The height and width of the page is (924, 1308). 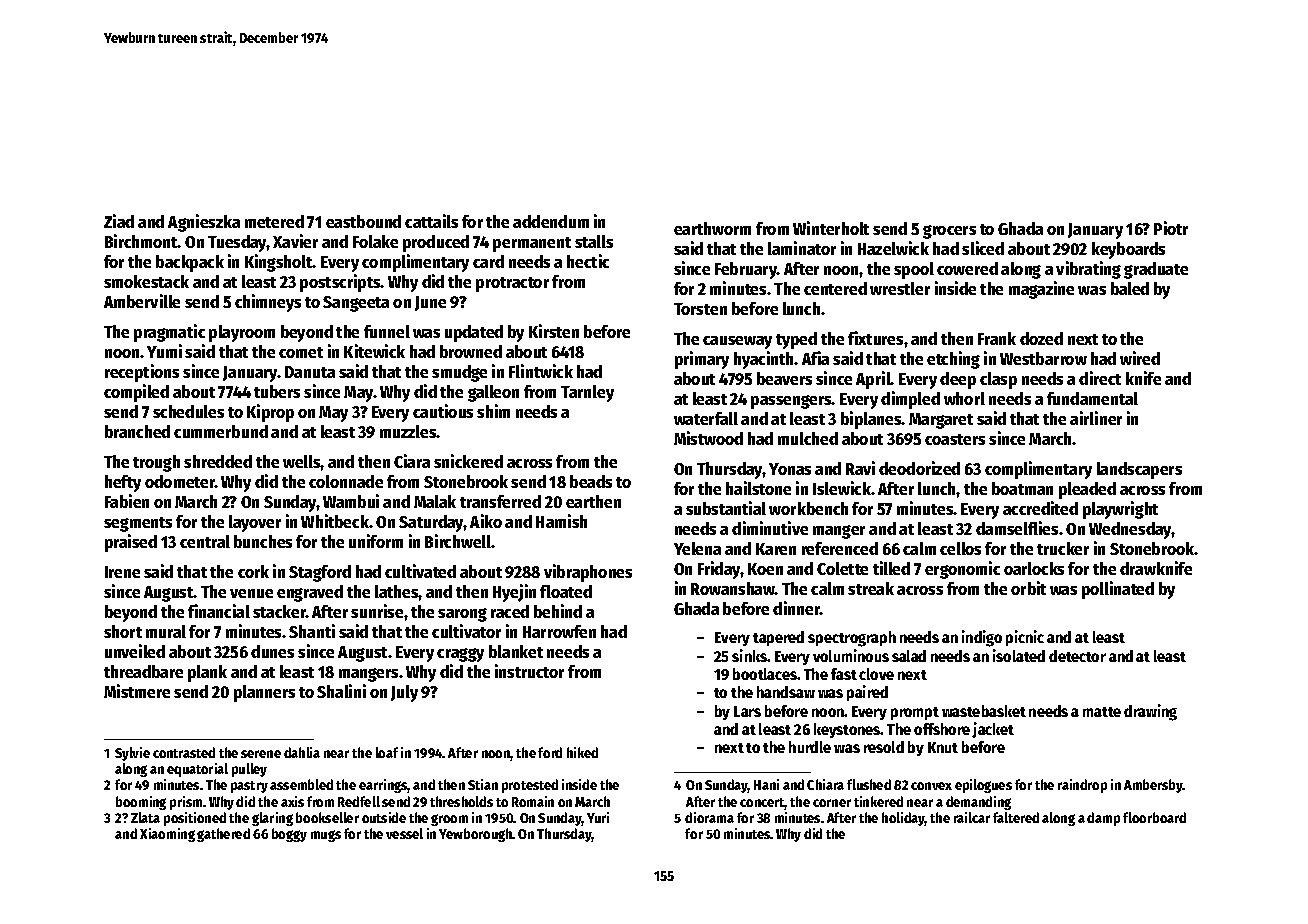 What do you see at coordinates (516, 651) in the page?
I see `blanket` at bounding box center [516, 651].
